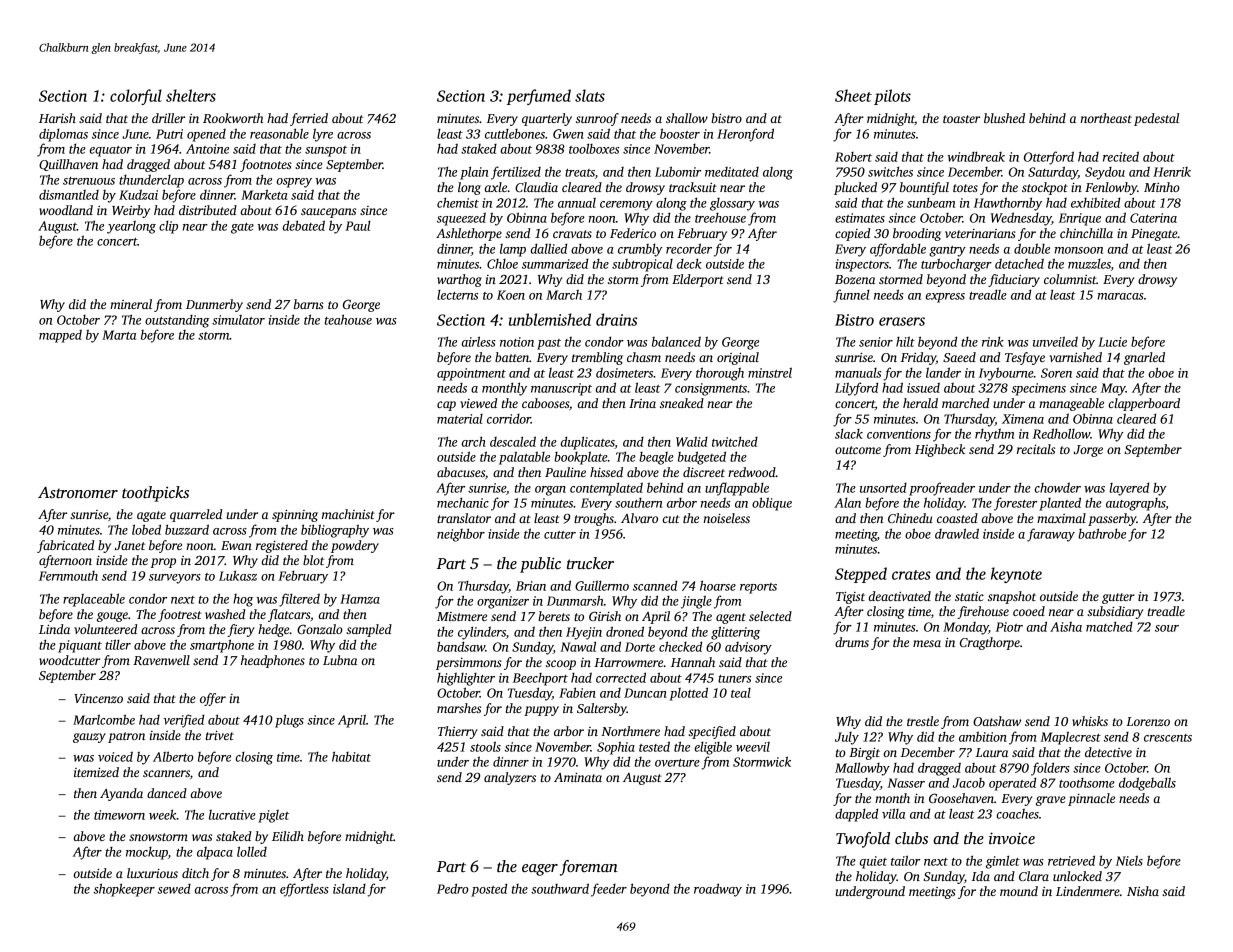 The image size is (1233, 952). I want to click on bathrobe, so click(1102, 533).
